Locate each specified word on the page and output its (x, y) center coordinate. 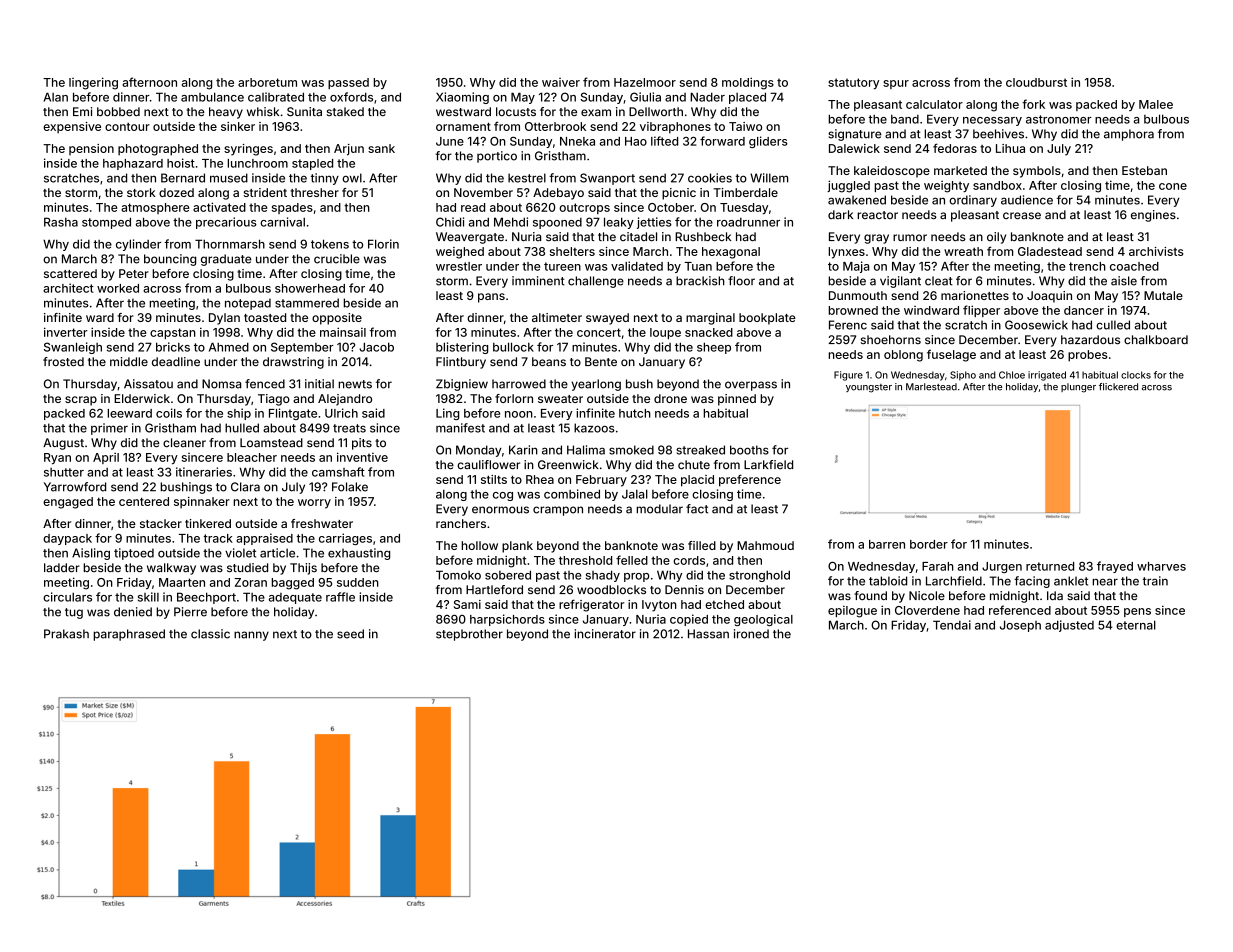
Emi (82, 111)
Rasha (61, 222)
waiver (561, 82)
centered (144, 501)
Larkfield (768, 464)
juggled (848, 186)
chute (694, 464)
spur (896, 84)
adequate (295, 598)
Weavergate (470, 238)
